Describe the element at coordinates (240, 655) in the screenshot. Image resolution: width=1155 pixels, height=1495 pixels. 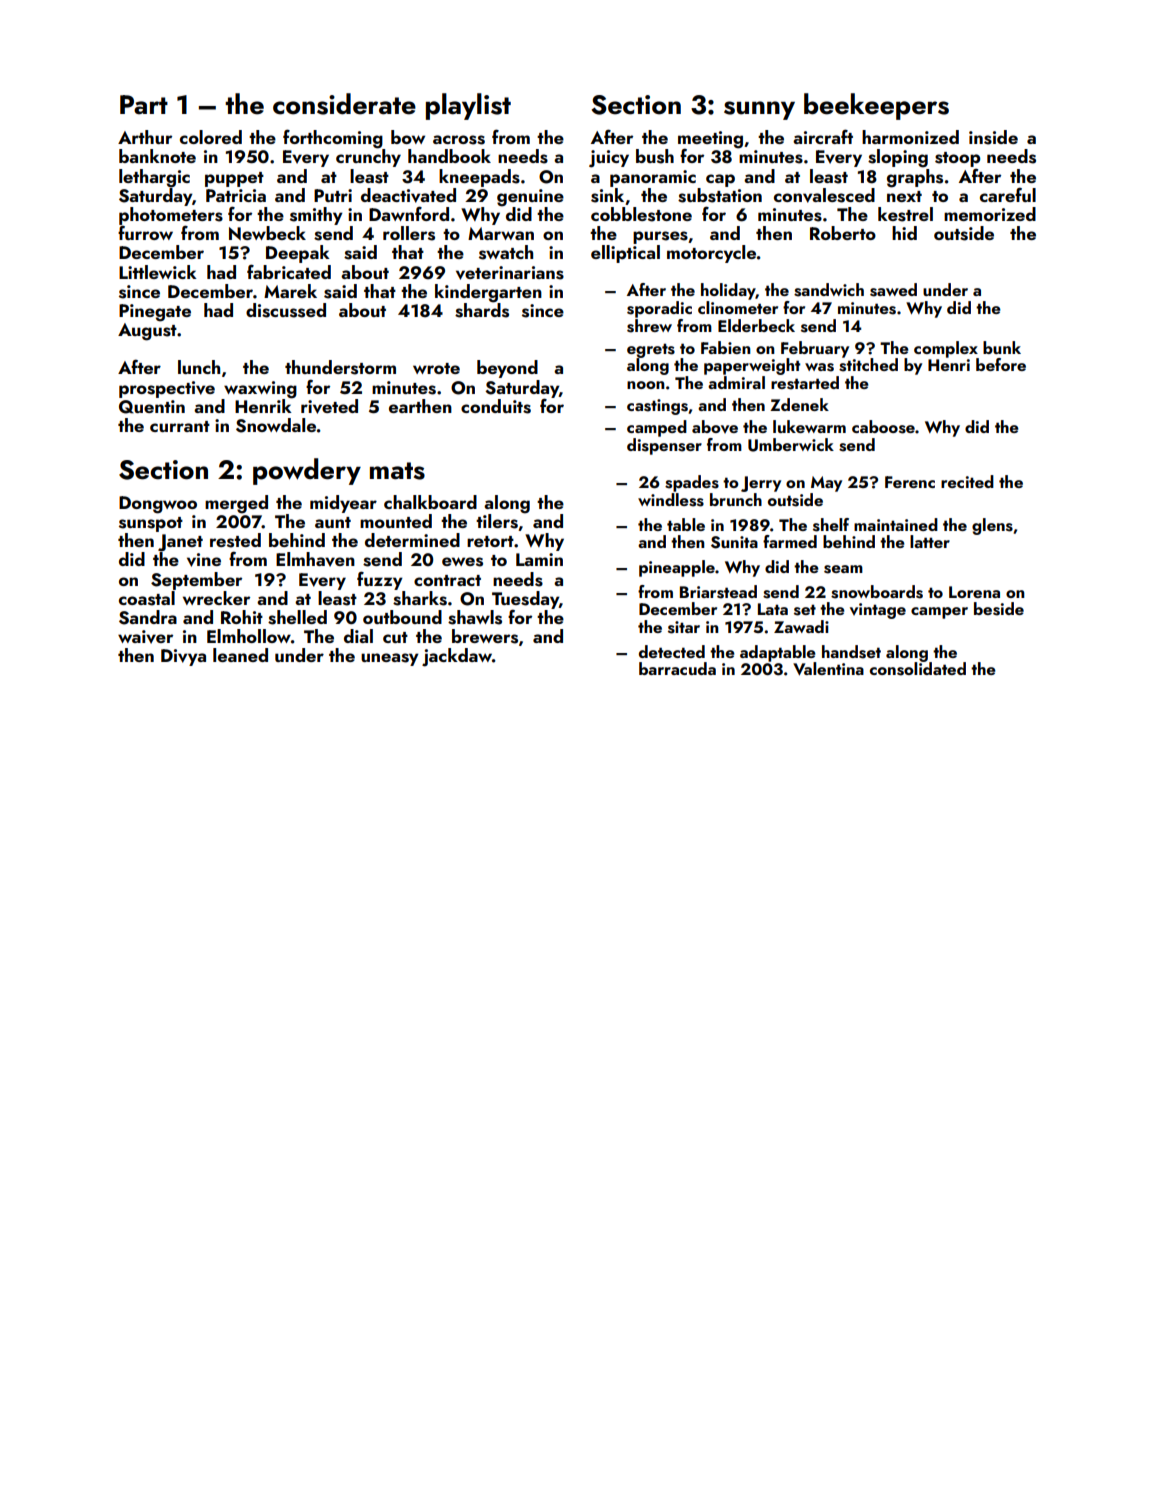
I see `leaned` at that location.
